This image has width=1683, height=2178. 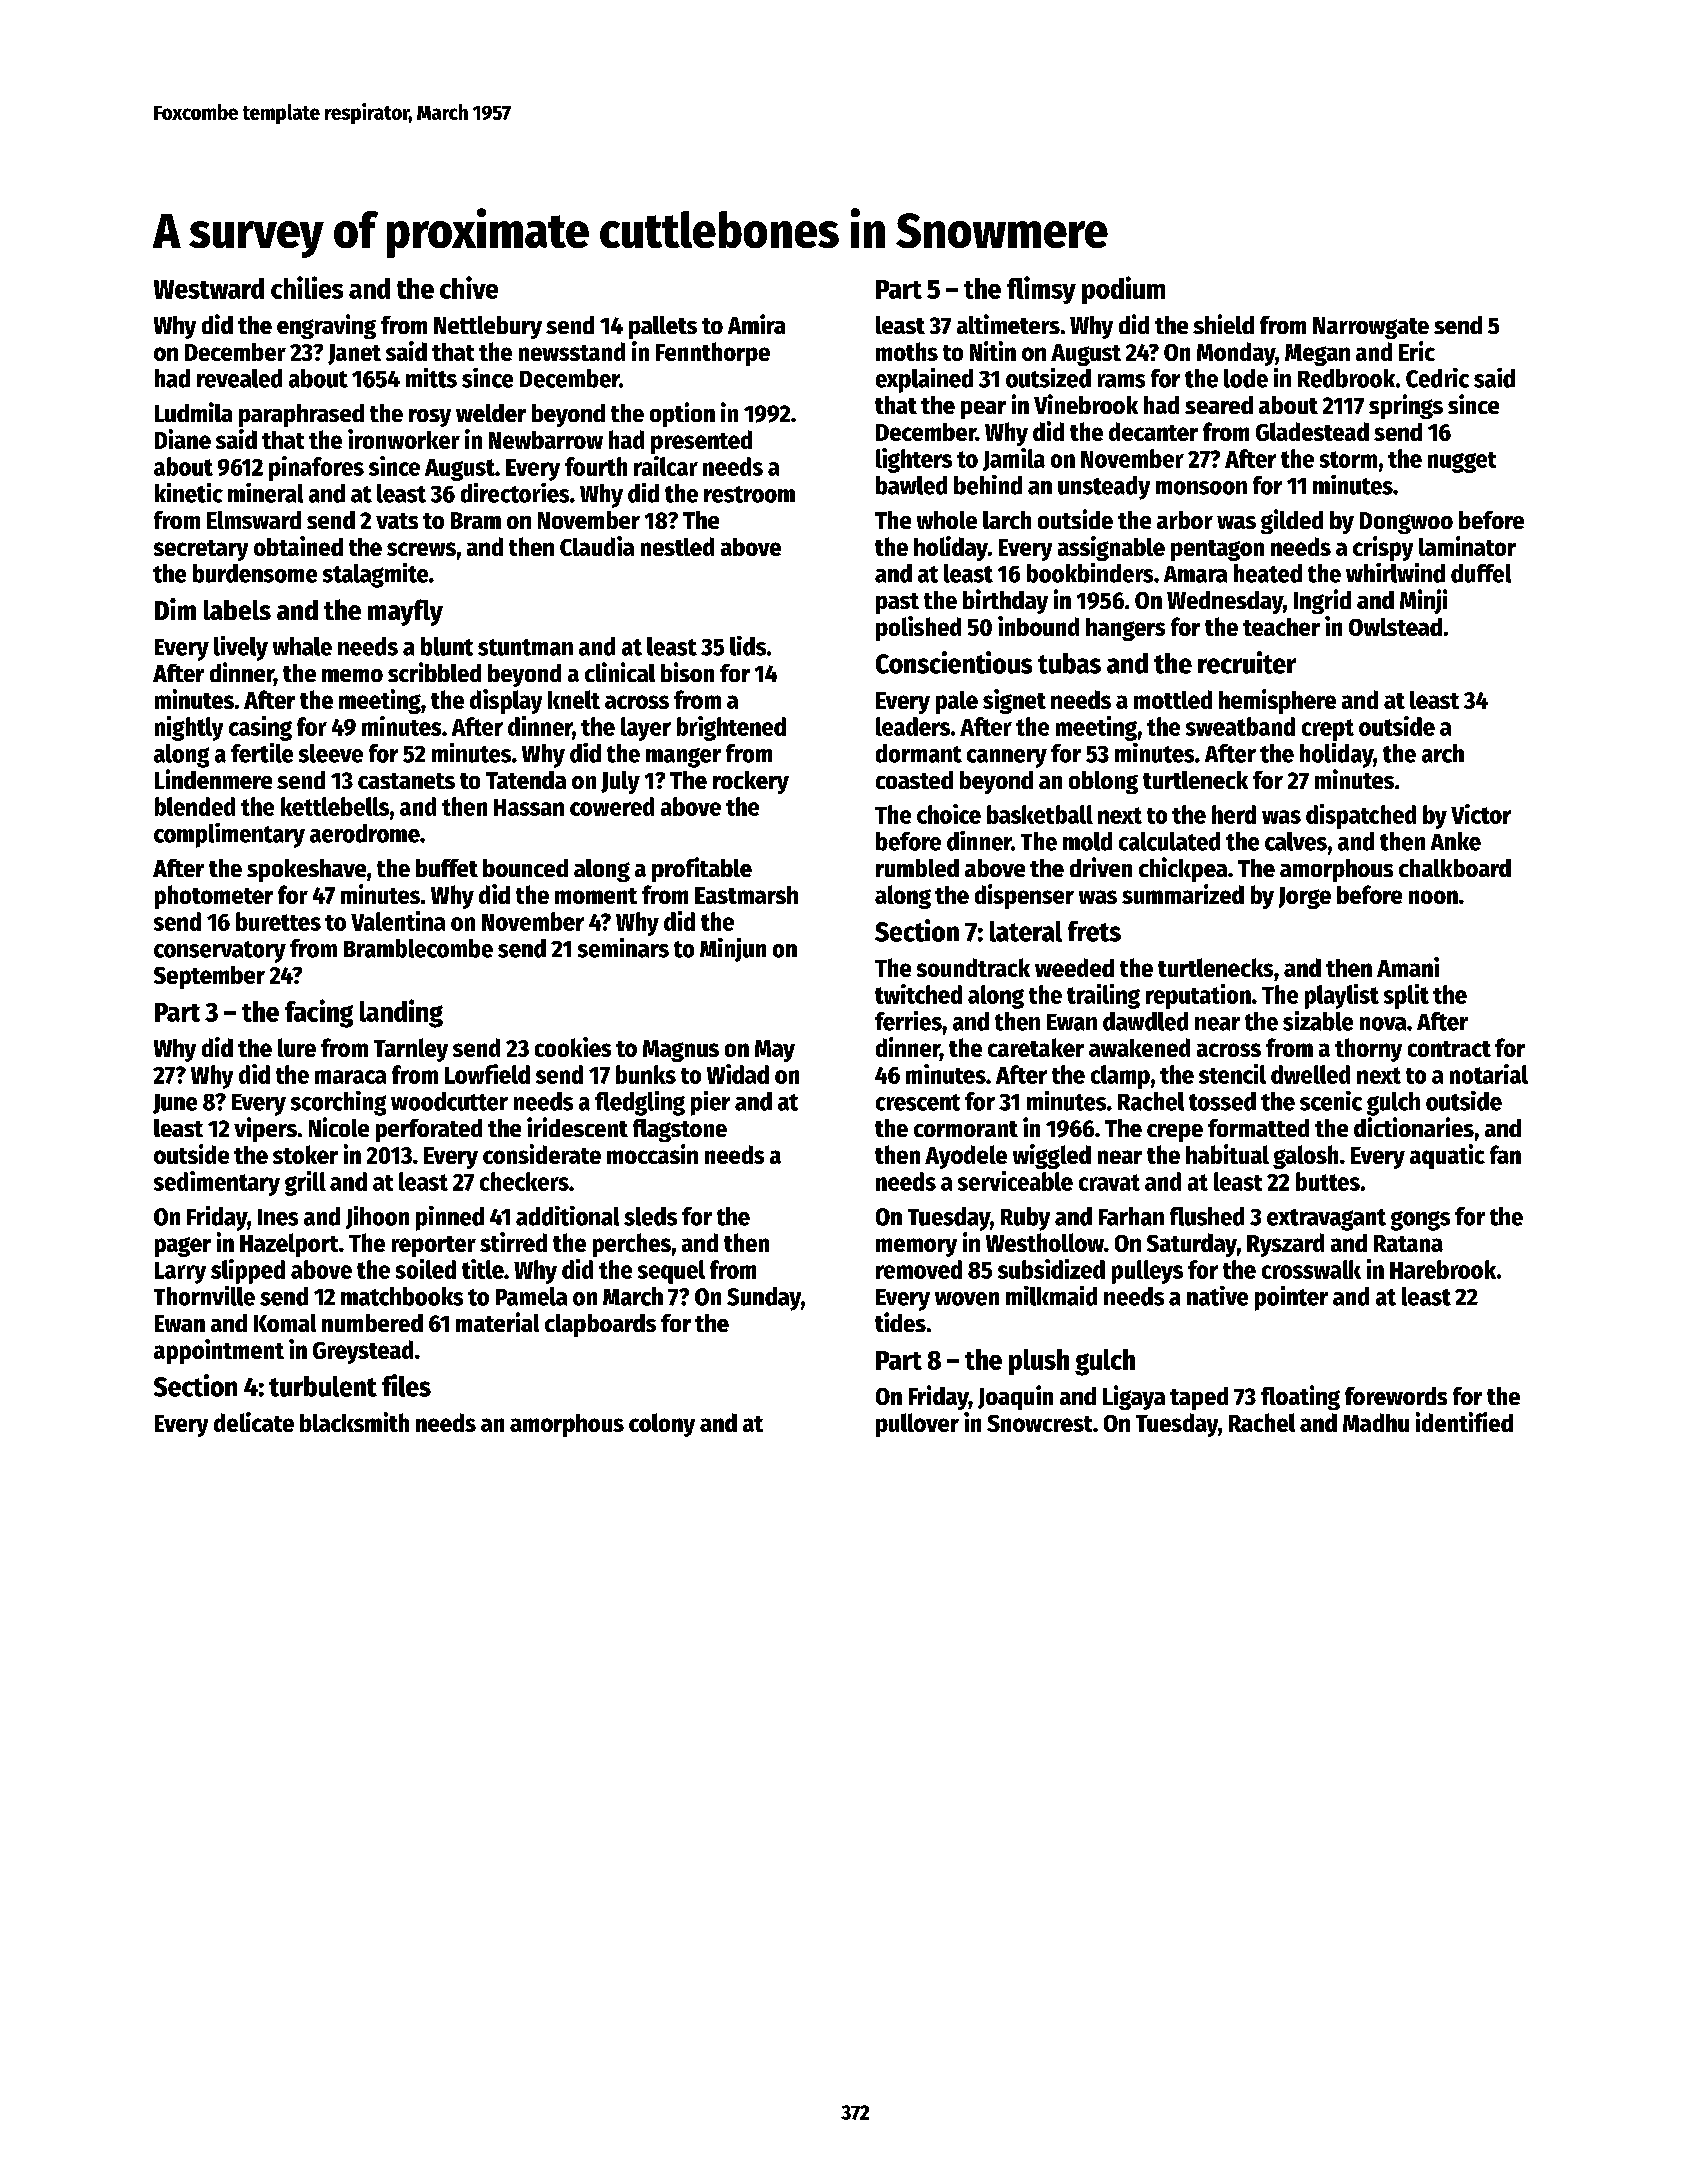 I want to click on engraving, so click(x=326, y=326).
